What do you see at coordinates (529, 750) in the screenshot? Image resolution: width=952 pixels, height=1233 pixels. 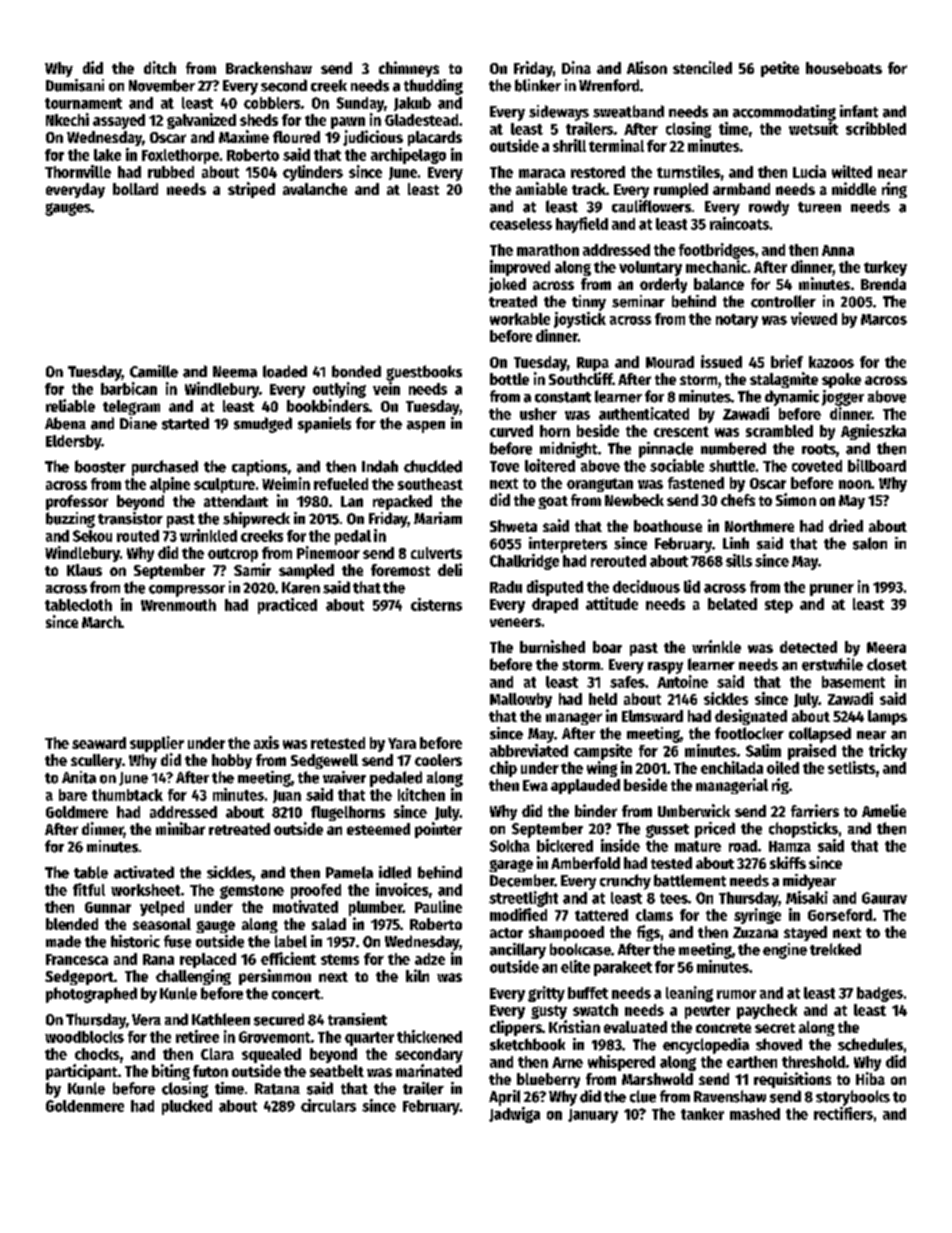 I see `abbreviated` at bounding box center [529, 750].
